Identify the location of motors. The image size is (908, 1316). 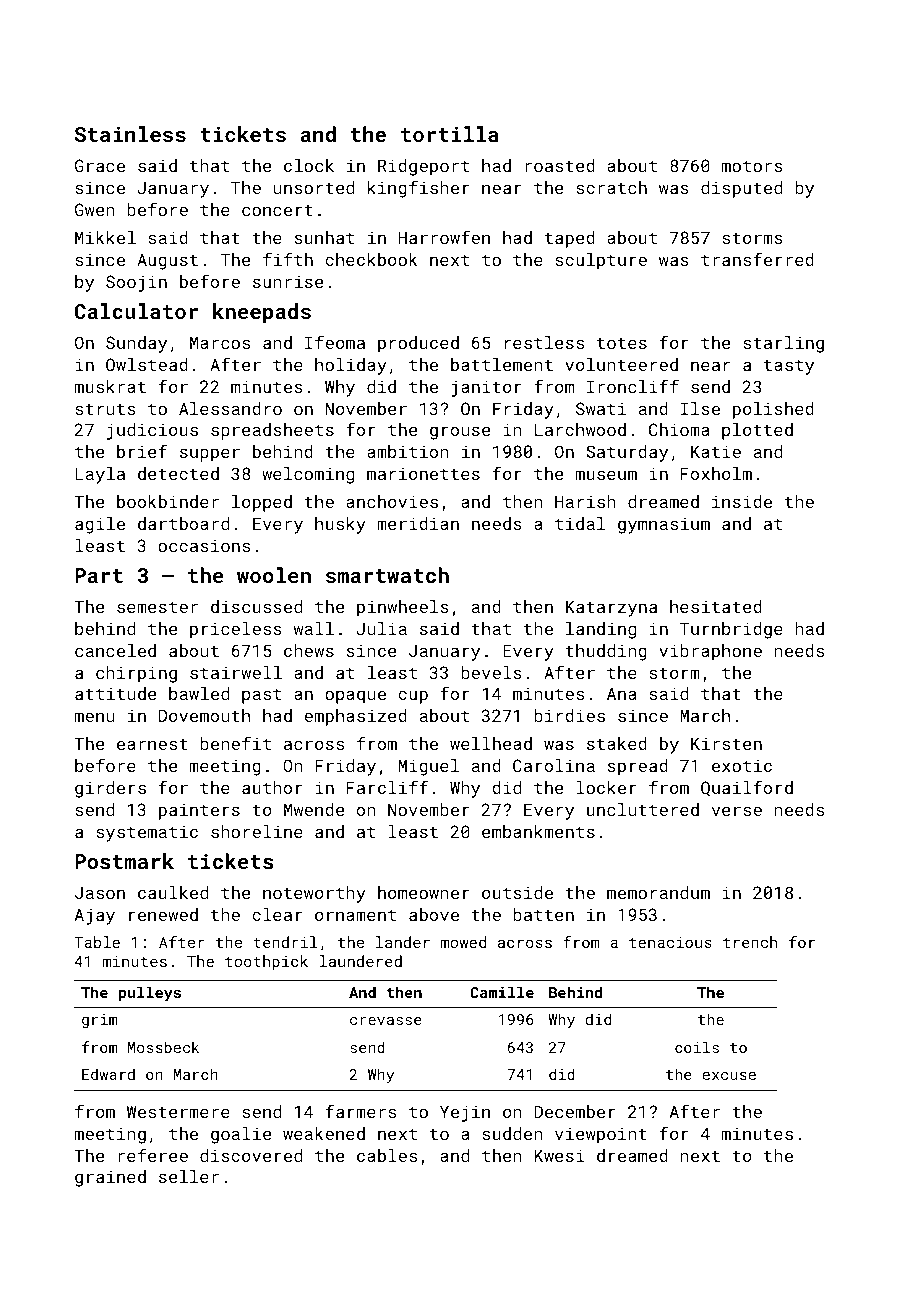
(752, 166).
